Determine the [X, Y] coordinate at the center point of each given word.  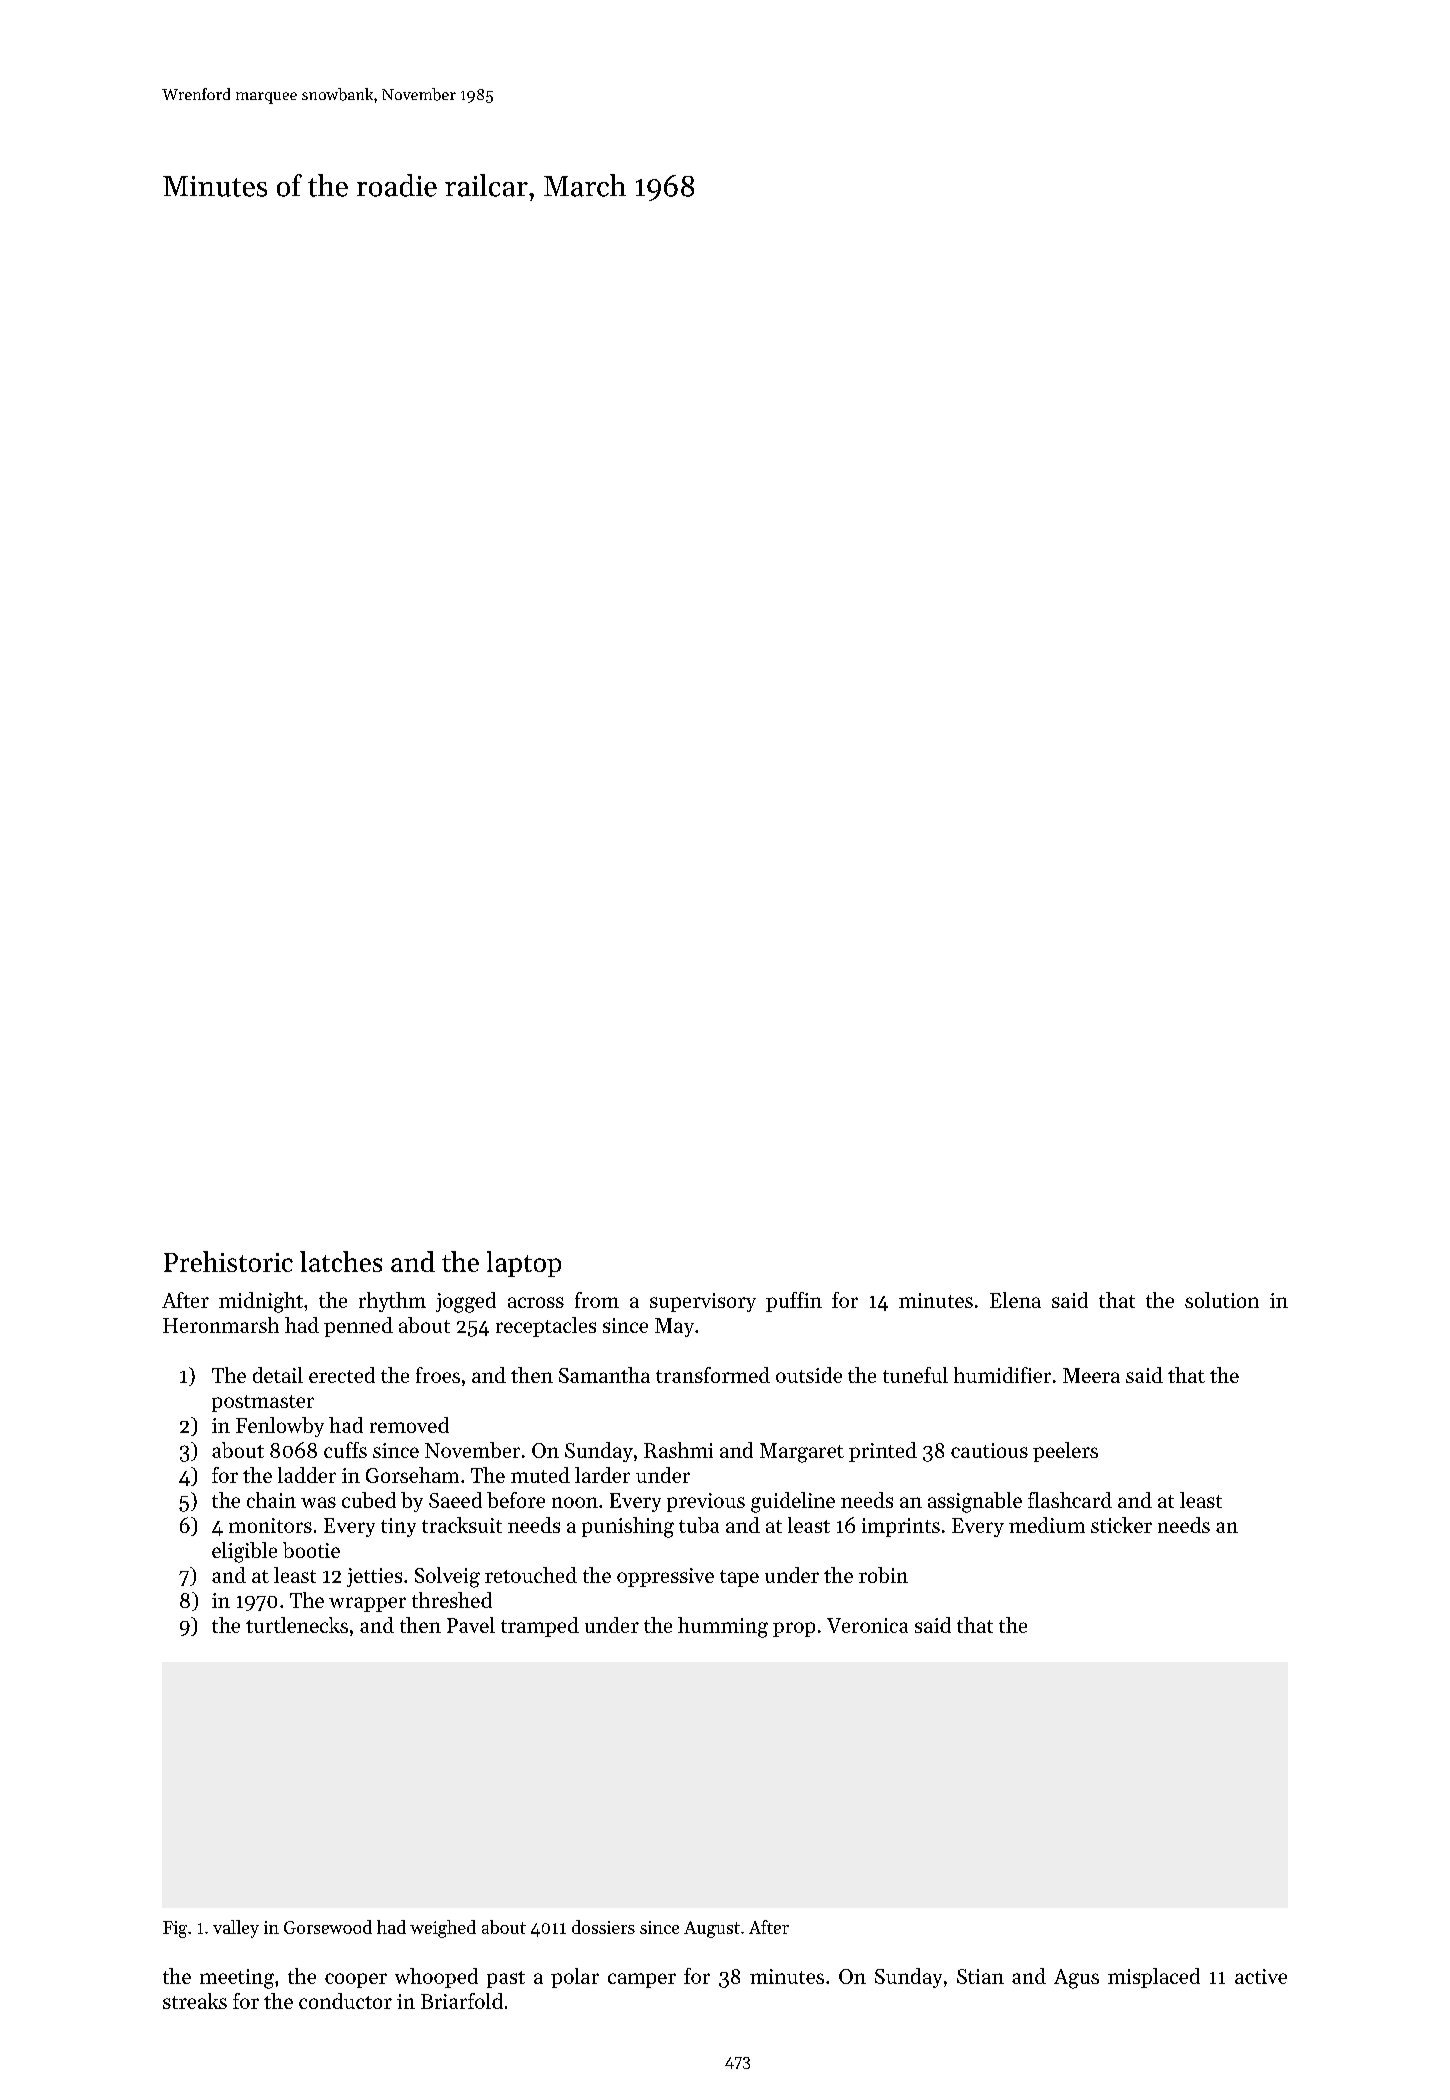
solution [1222, 1300]
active [1261, 1976]
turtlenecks [297, 1625]
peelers [1065, 1452]
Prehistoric [228, 1261]
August [712, 1929]
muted [540, 1475]
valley [236, 1929]
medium [1047, 1525]
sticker [1121, 1525]
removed [409, 1425]
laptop [524, 1264]
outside [809, 1375]
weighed [443, 1929]
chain [271, 1500]
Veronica [867, 1625]
